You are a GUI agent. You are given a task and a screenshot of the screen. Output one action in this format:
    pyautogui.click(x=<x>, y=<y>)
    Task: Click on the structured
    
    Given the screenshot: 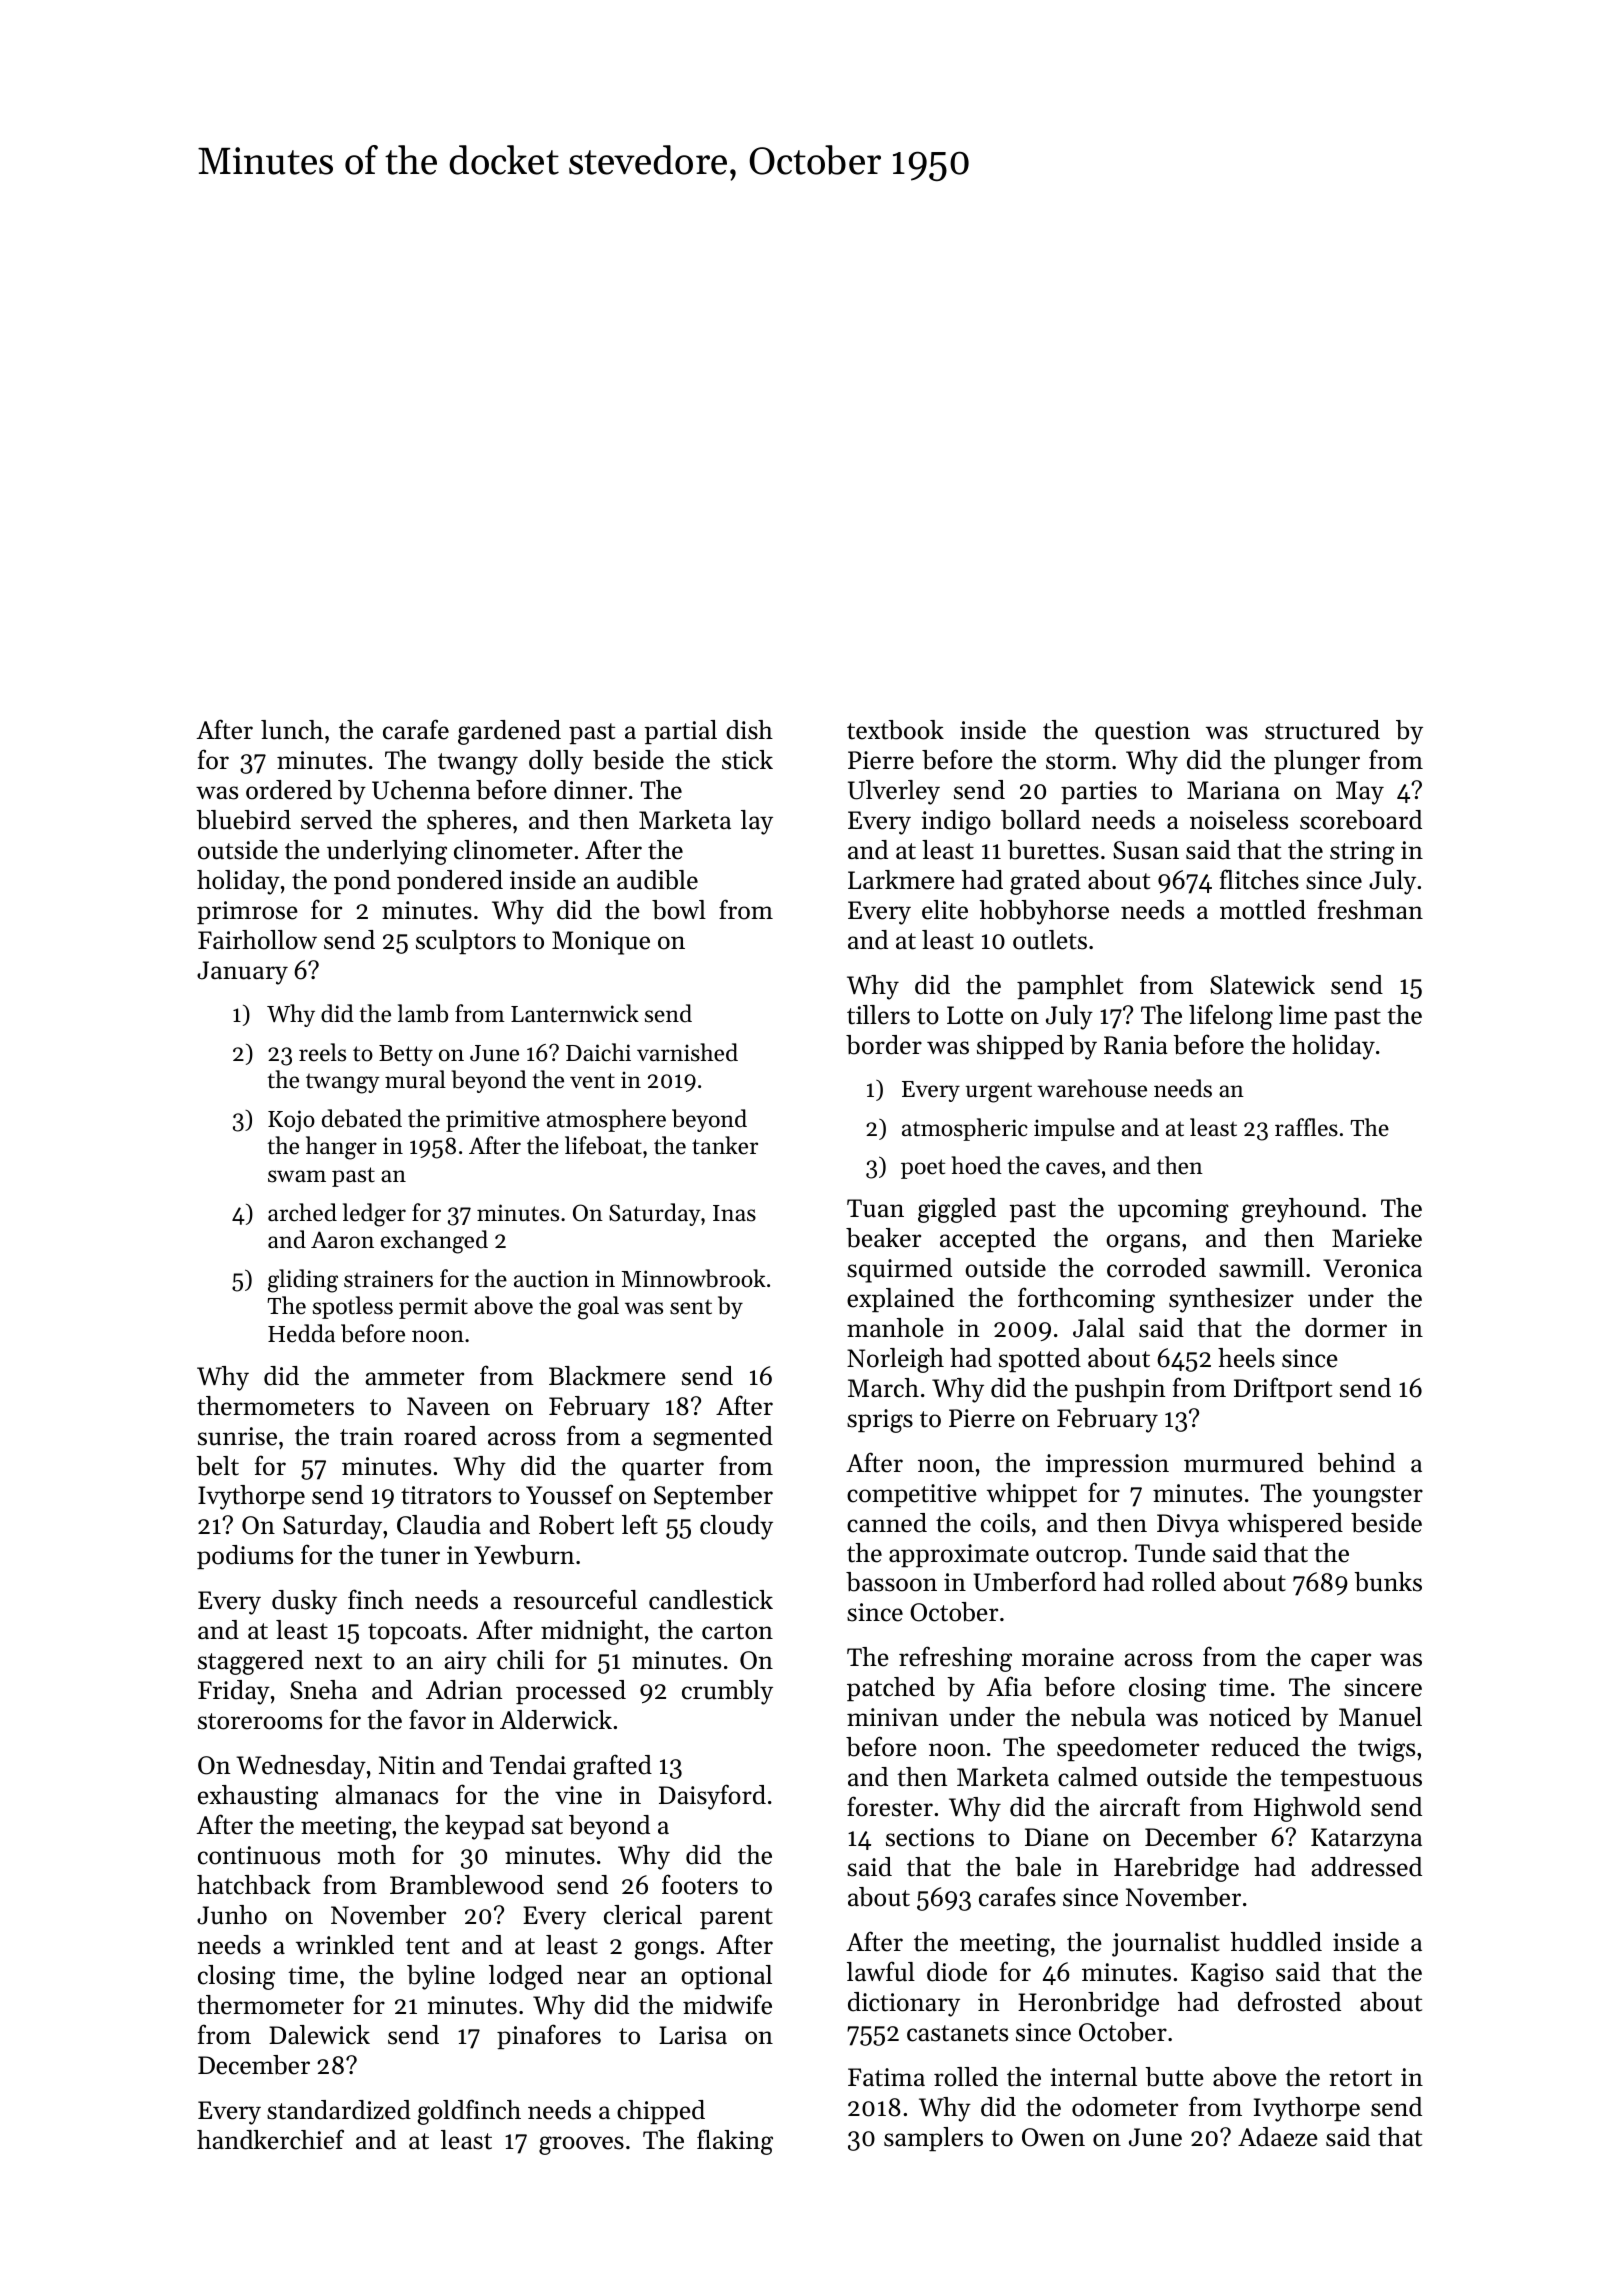 What is the action you would take?
    pyautogui.click(x=1322, y=730)
